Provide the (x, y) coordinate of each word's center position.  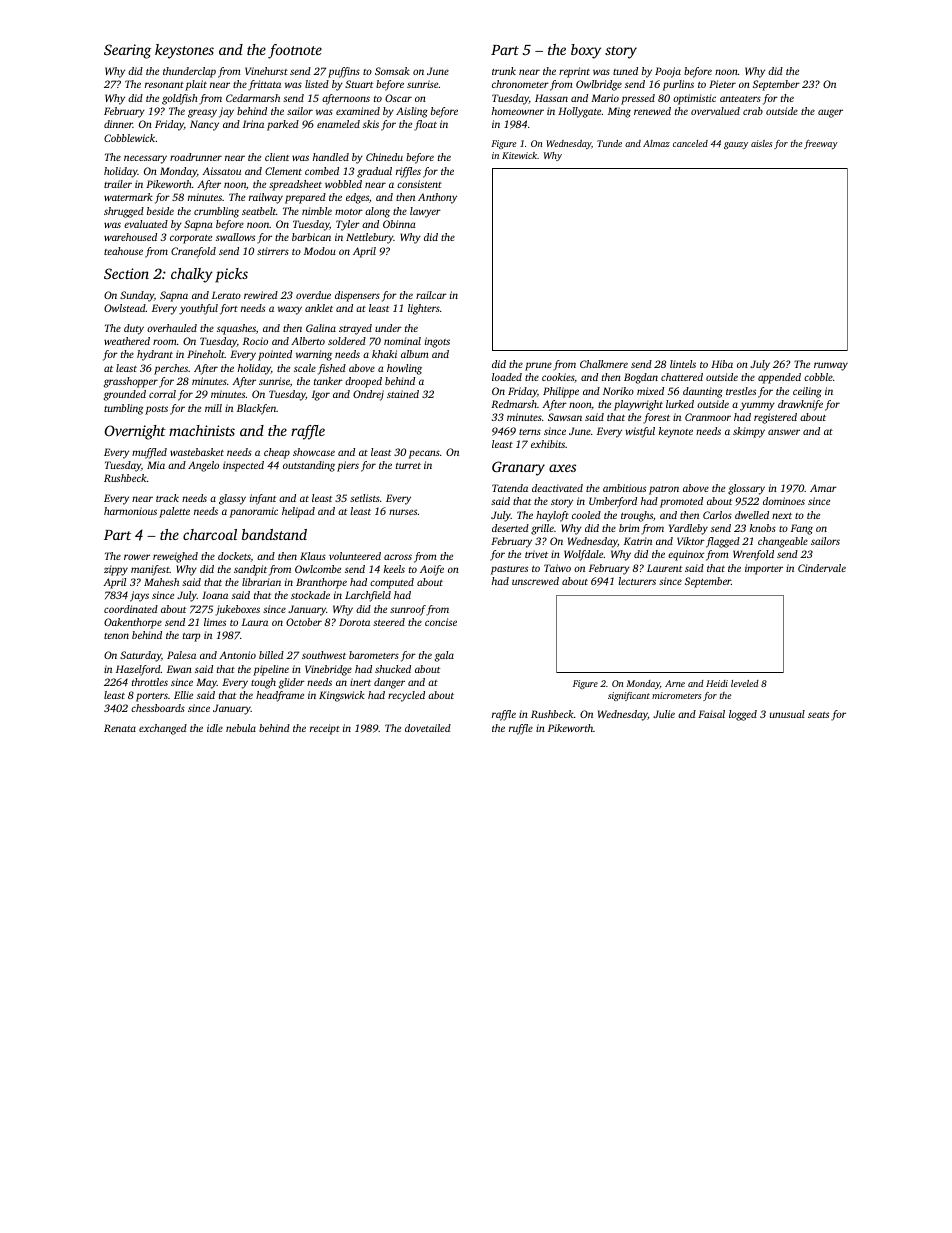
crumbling (216, 212)
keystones (184, 51)
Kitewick (519, 155)
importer (764, 569)
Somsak (392, 71)
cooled (586, 515)
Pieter (722, 84)
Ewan (179, 669)
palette (174, 512)
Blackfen (256, 409)
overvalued (715, 111)
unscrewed (535, 581)
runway (831, 366)
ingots (437, 342)
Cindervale (822, 568)
